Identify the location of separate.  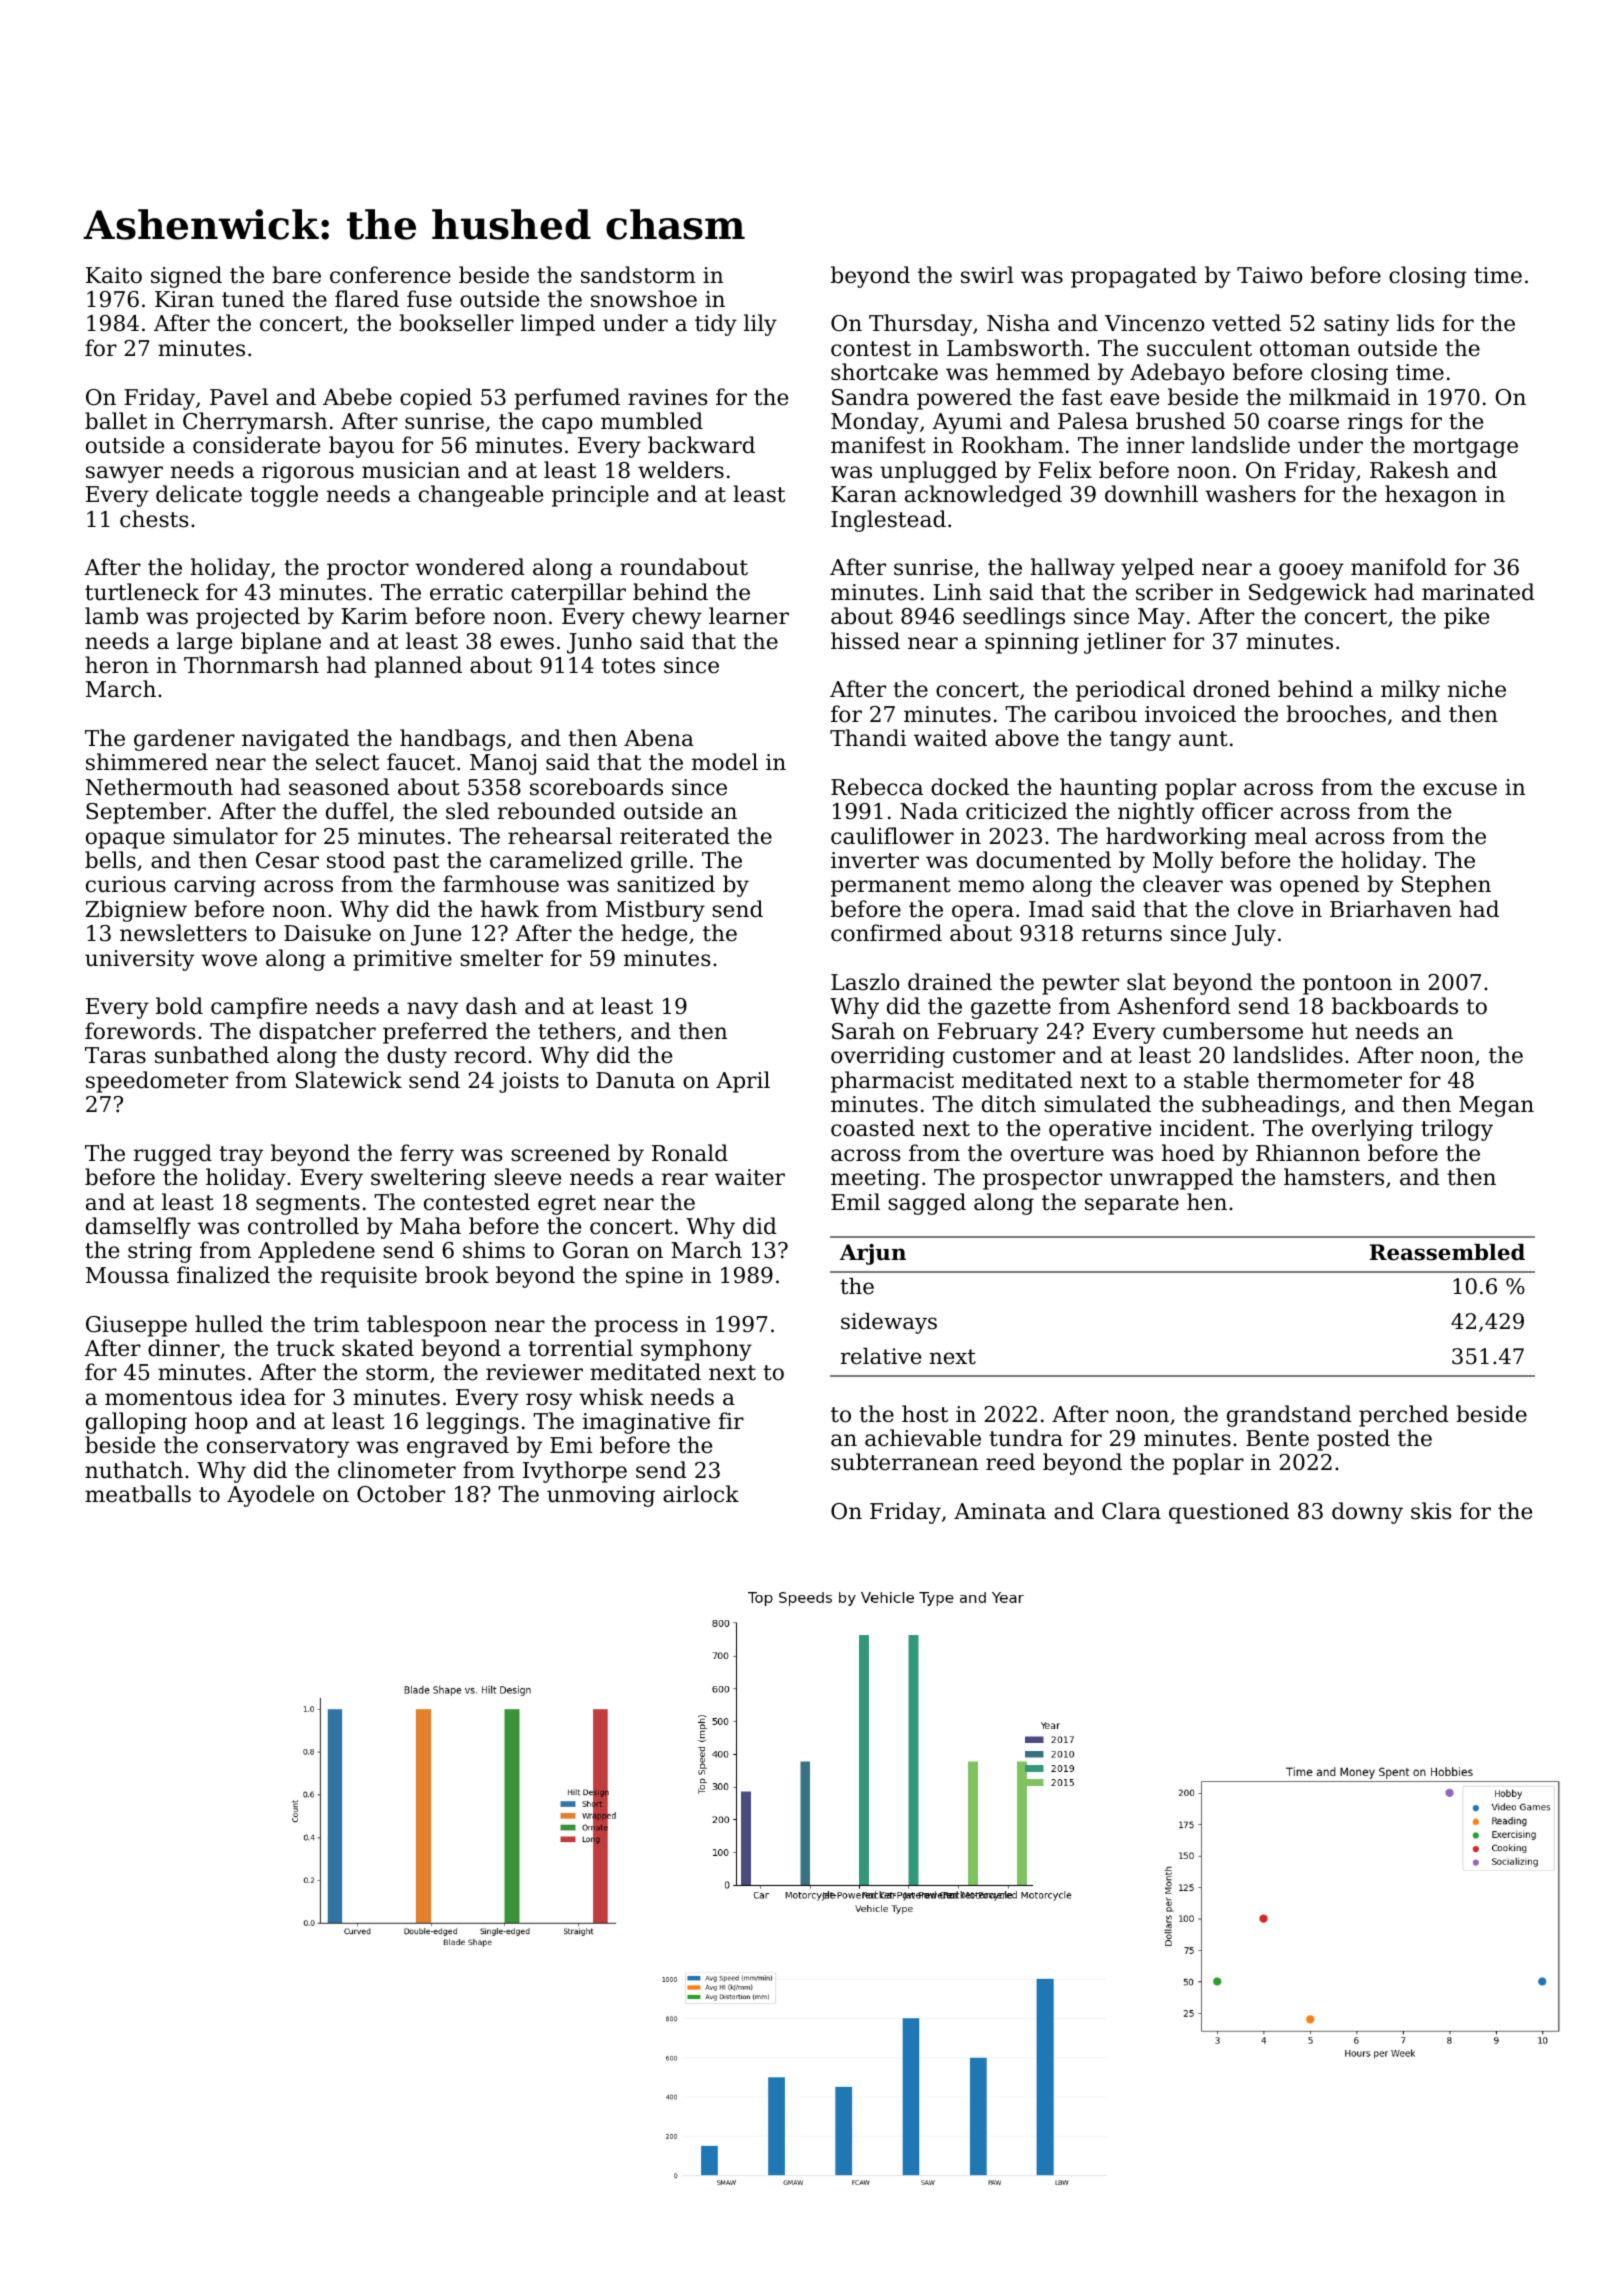
(1132, 1205).
